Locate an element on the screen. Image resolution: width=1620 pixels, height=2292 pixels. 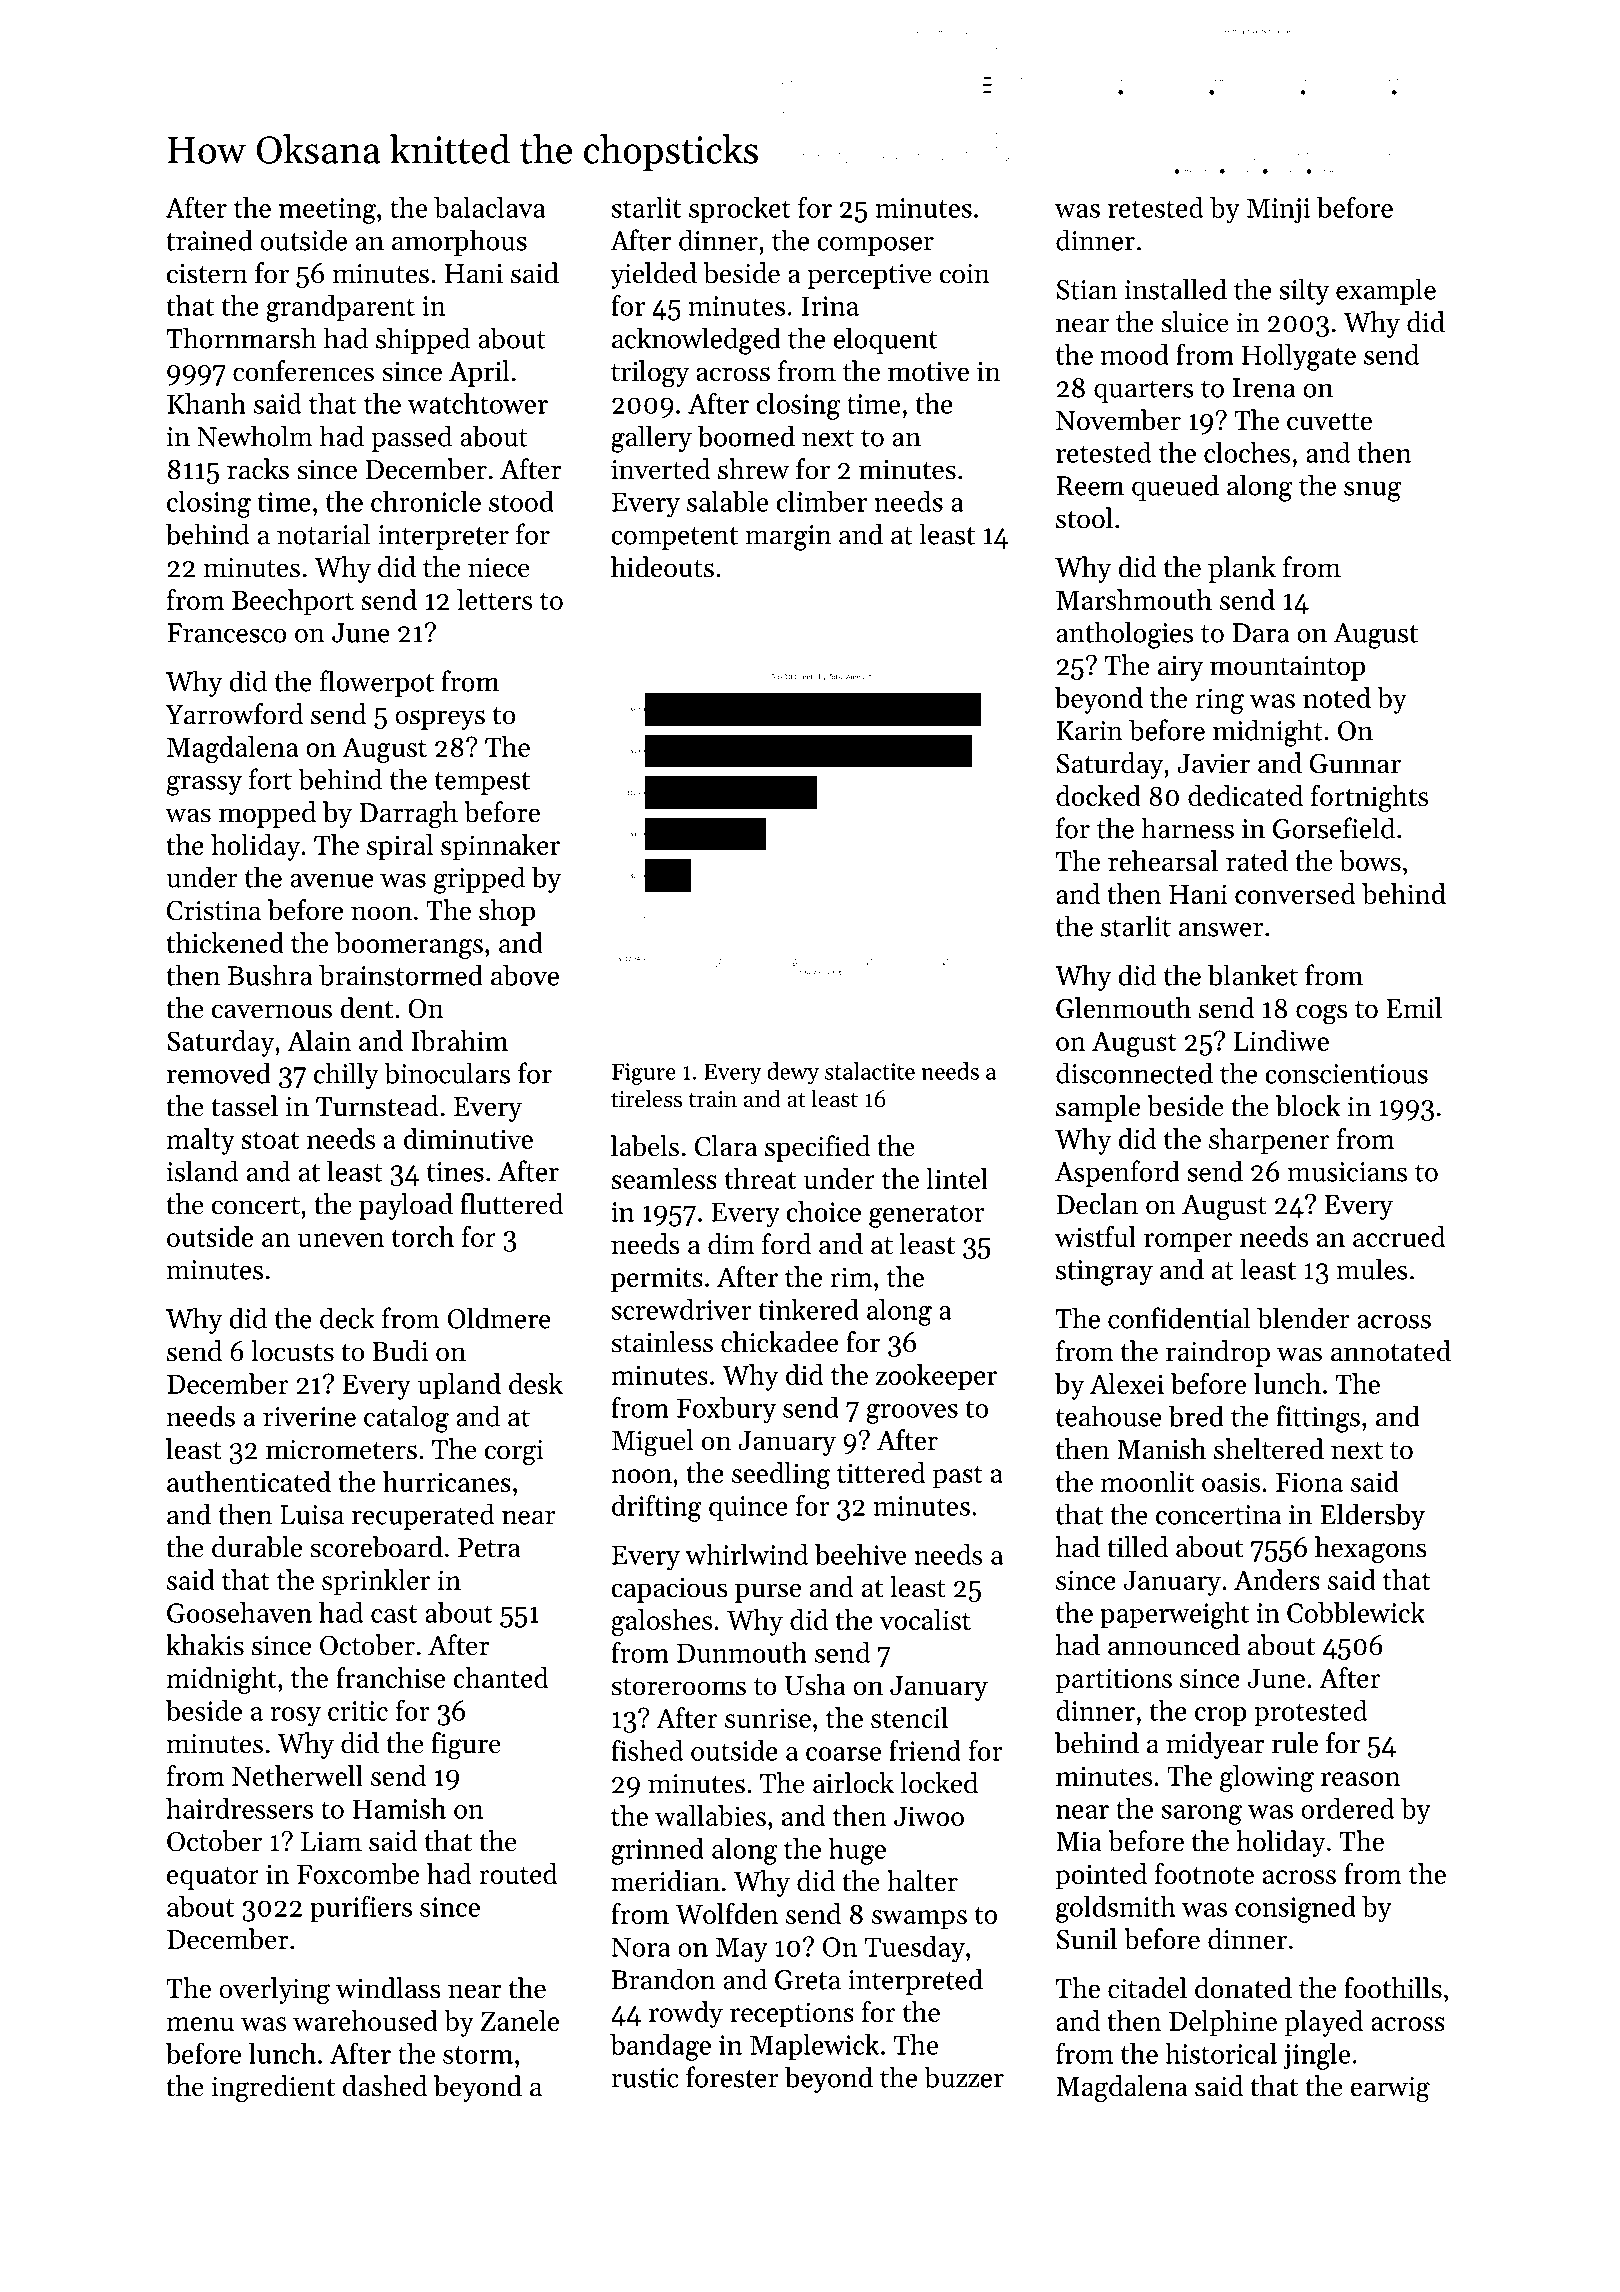
mopped is located at coordinates (267, 814).
